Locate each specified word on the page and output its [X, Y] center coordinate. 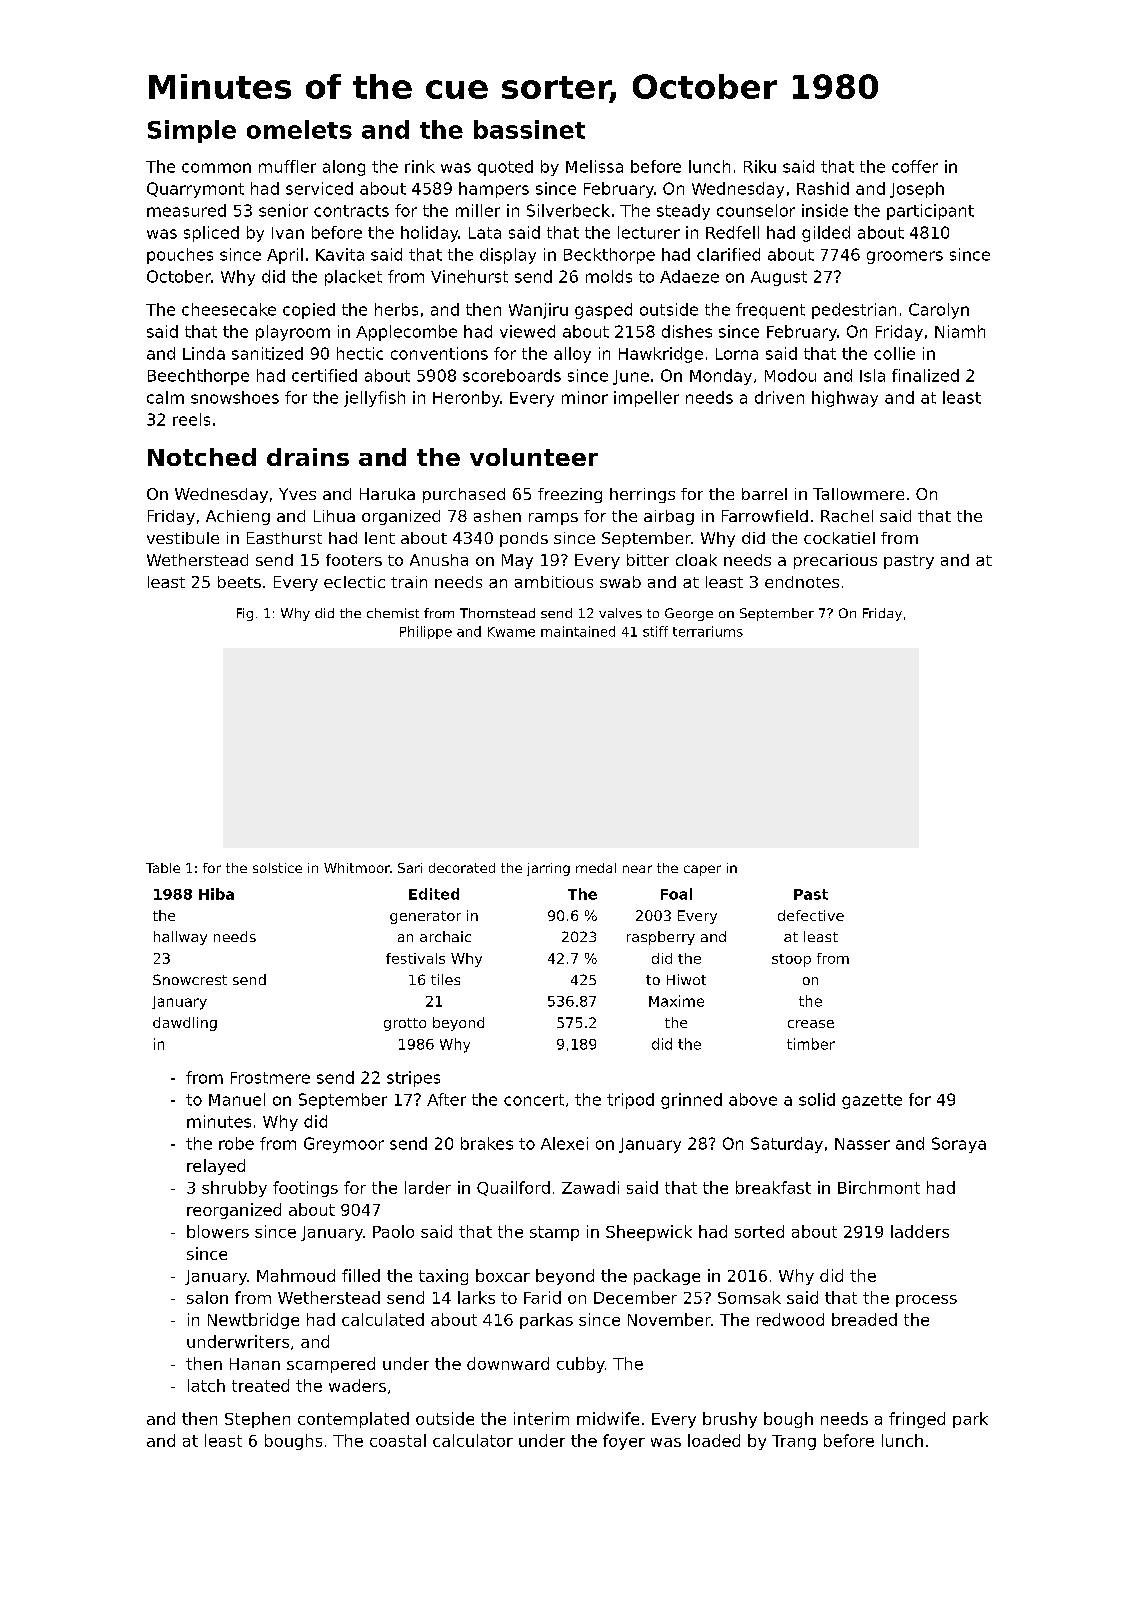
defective [811, 915]
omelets [299, 129]
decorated [462, 868]
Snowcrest [190, 979]
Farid [542, 1297]
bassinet [529, 129]
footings [305, 1189]
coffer [915, 166]
